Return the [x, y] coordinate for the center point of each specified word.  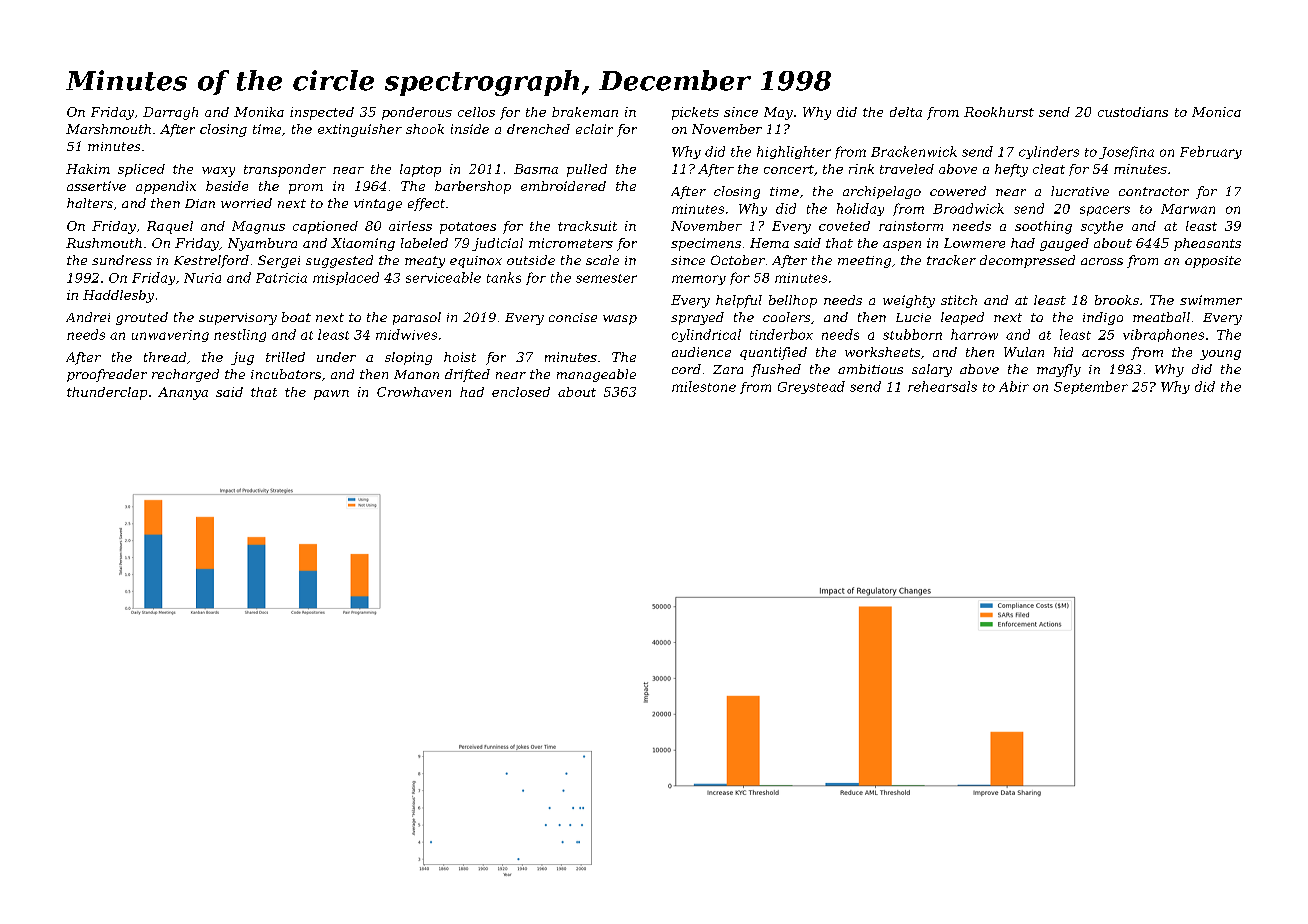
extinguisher [360, 130]
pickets [695, 113]
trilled [285, 357]
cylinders [1049, 152]
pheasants [1207, 244]
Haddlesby [118, 296]
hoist [460, 357]
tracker [951, 260]
